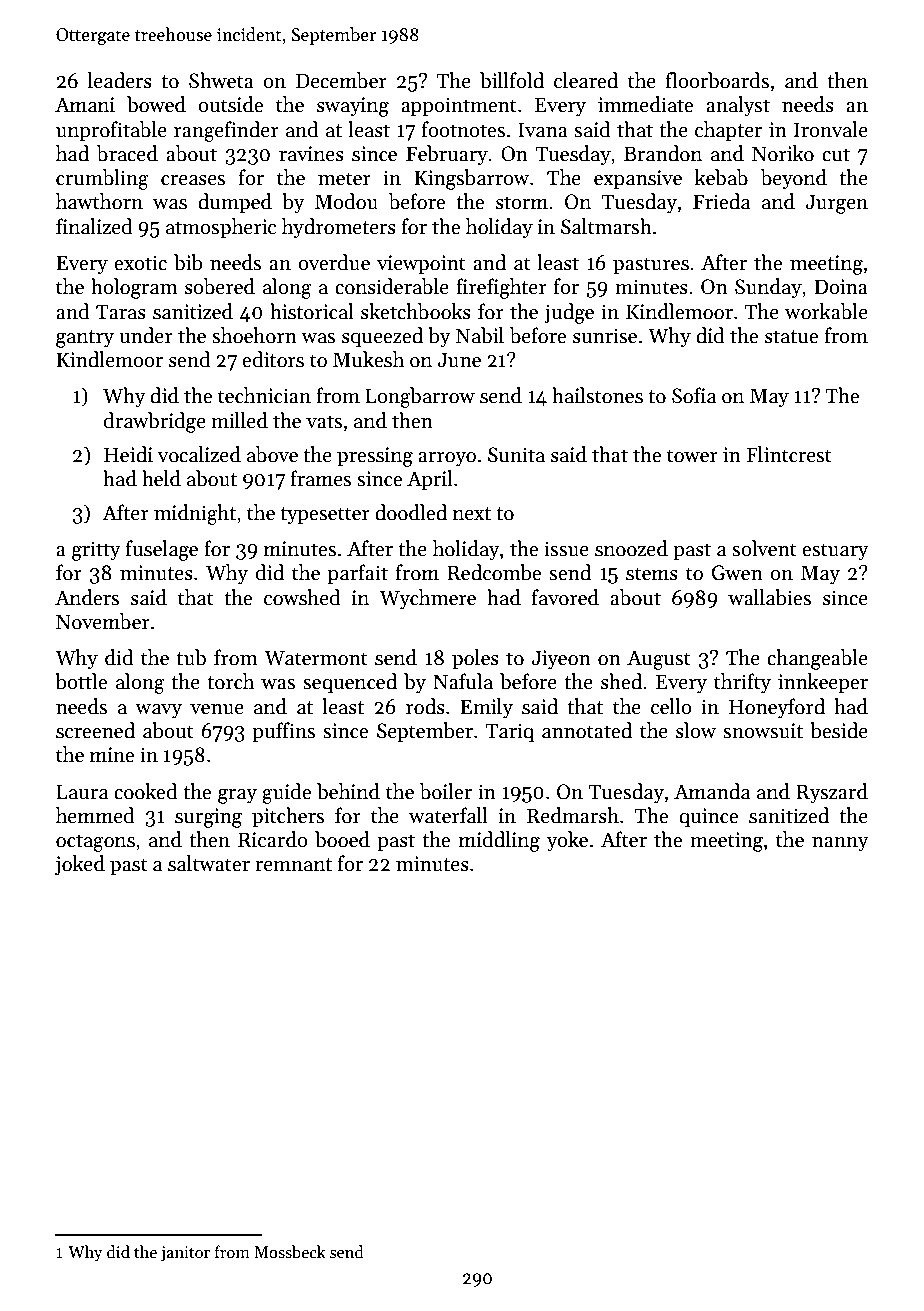  What do you see at coordinates (111, 131) in the document?
I see `unprofitable` at bounding box center [111, 131].
